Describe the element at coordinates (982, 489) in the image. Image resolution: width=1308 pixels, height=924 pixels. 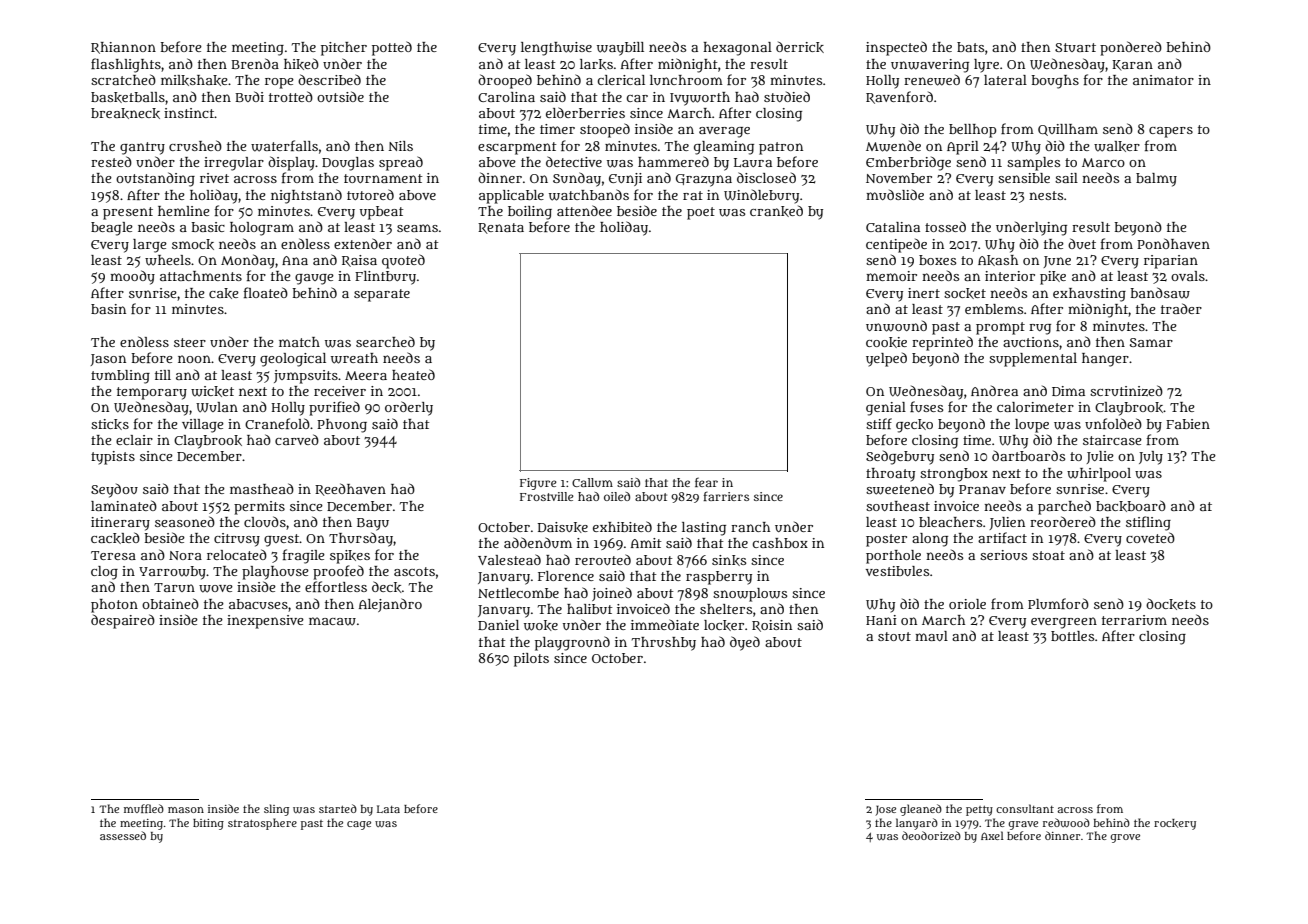
I see `Pranav` at that location.
